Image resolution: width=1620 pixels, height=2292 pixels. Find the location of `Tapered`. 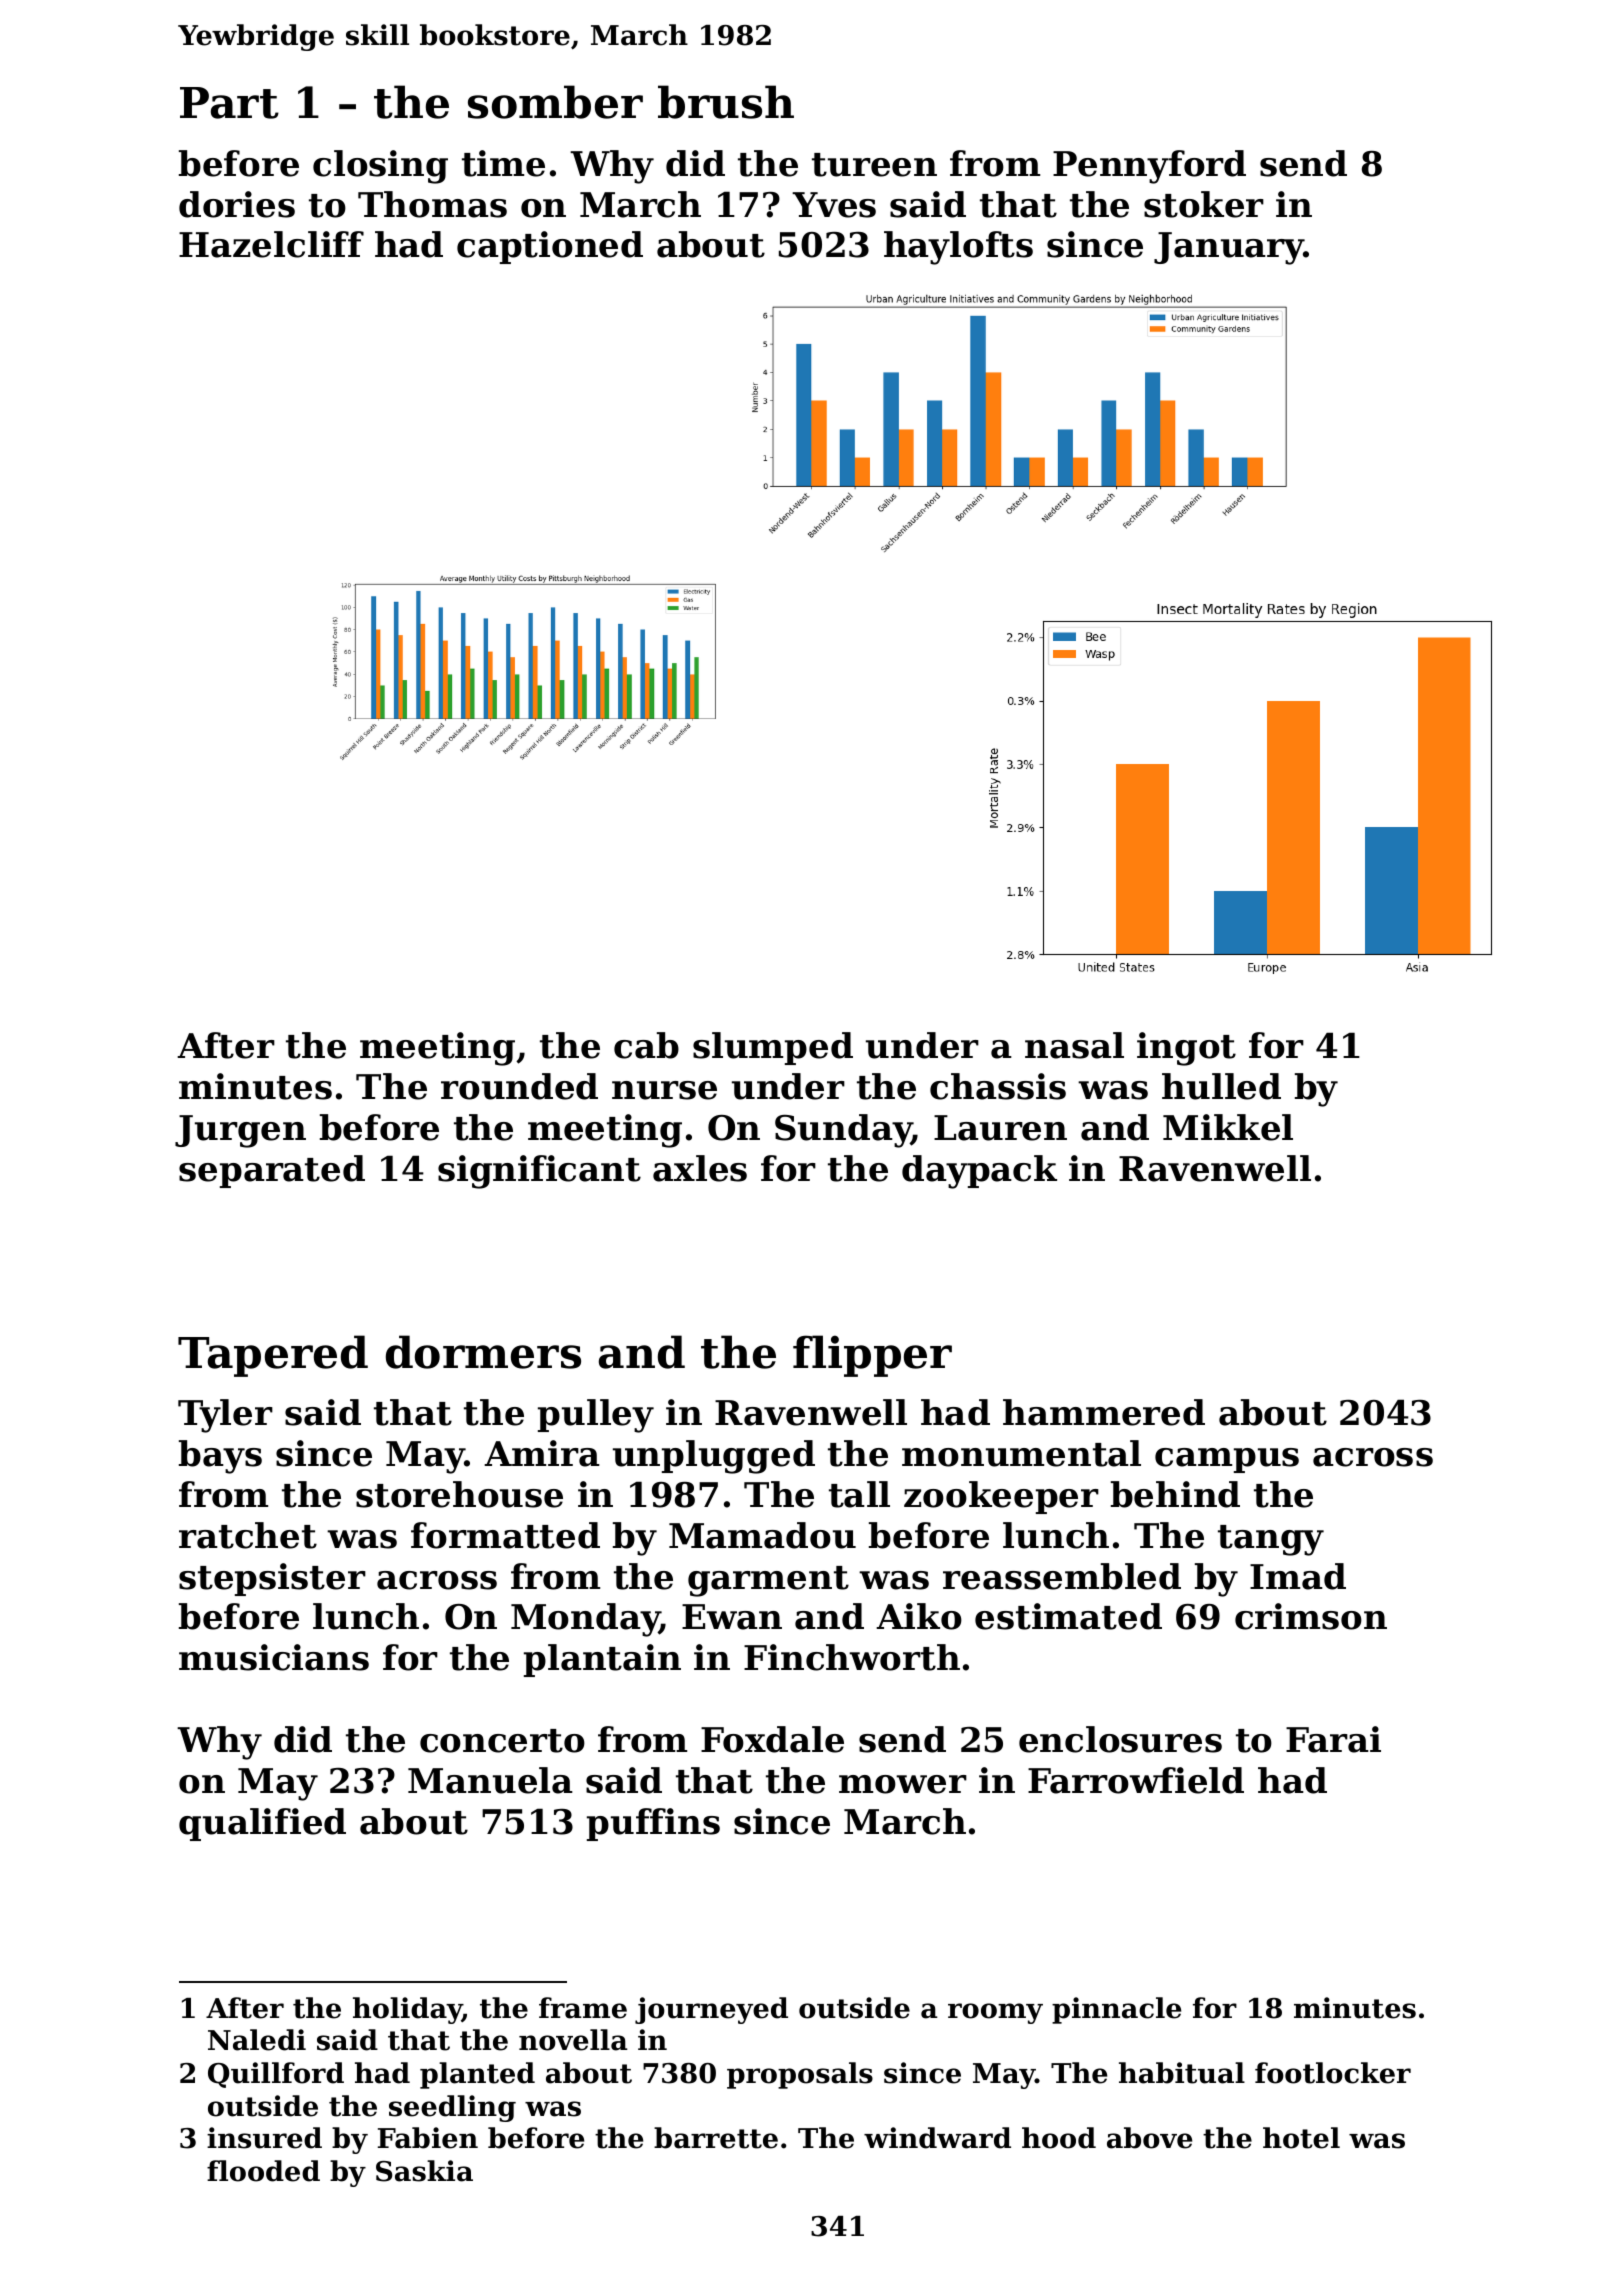

Tapered is located at coordinates (273, 1356).
